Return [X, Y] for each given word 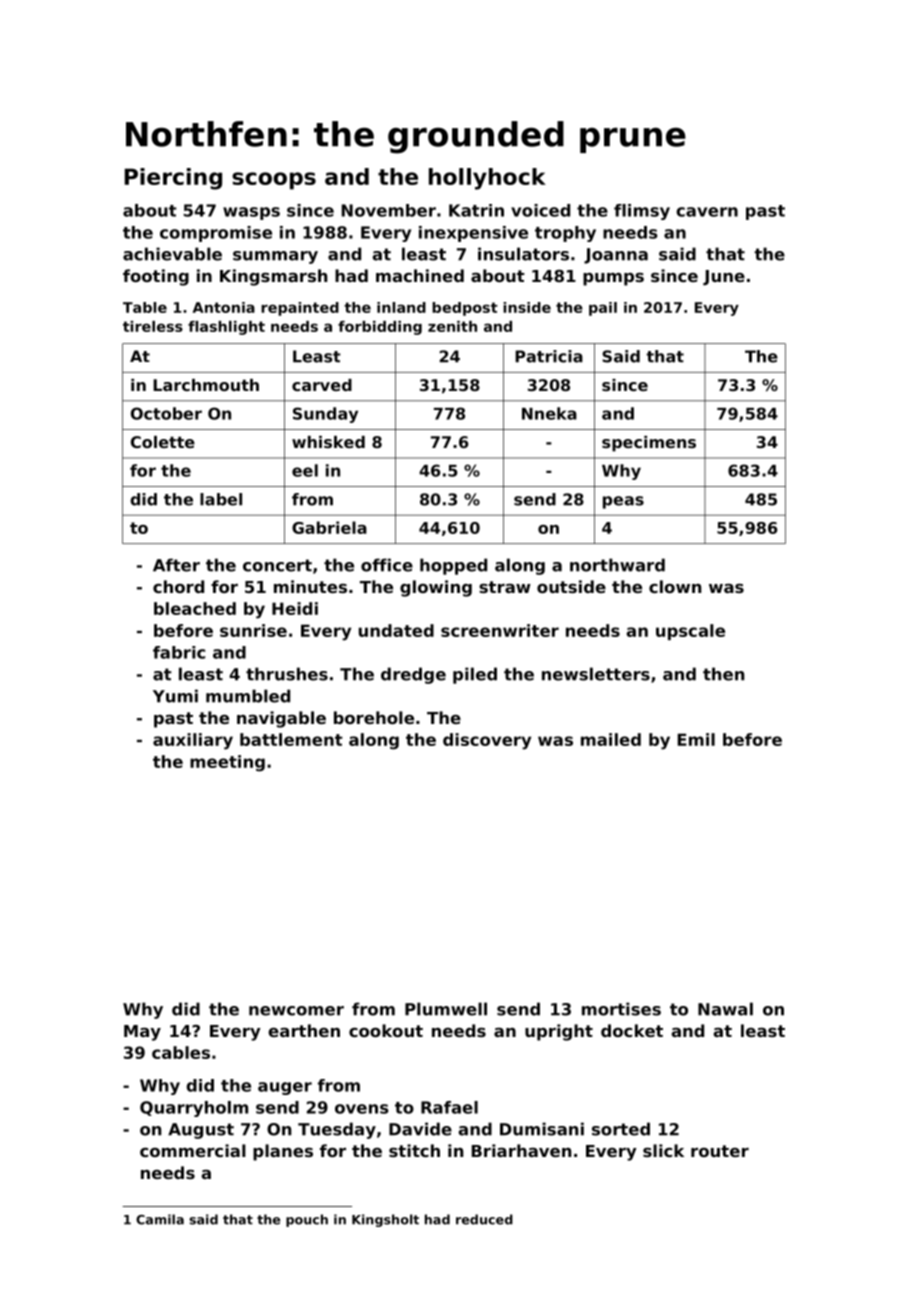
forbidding [380, 328]
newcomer [296, 1011]
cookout [386, 1030]
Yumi [175, 696]
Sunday [325, 415]
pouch [307, 1220]
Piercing [173, 179]
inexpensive [473, 234]
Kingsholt [385, 1220]
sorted [621, 1129]
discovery [487, 741]
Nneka [549, 413]
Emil [696, 739]
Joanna [616, 256]
